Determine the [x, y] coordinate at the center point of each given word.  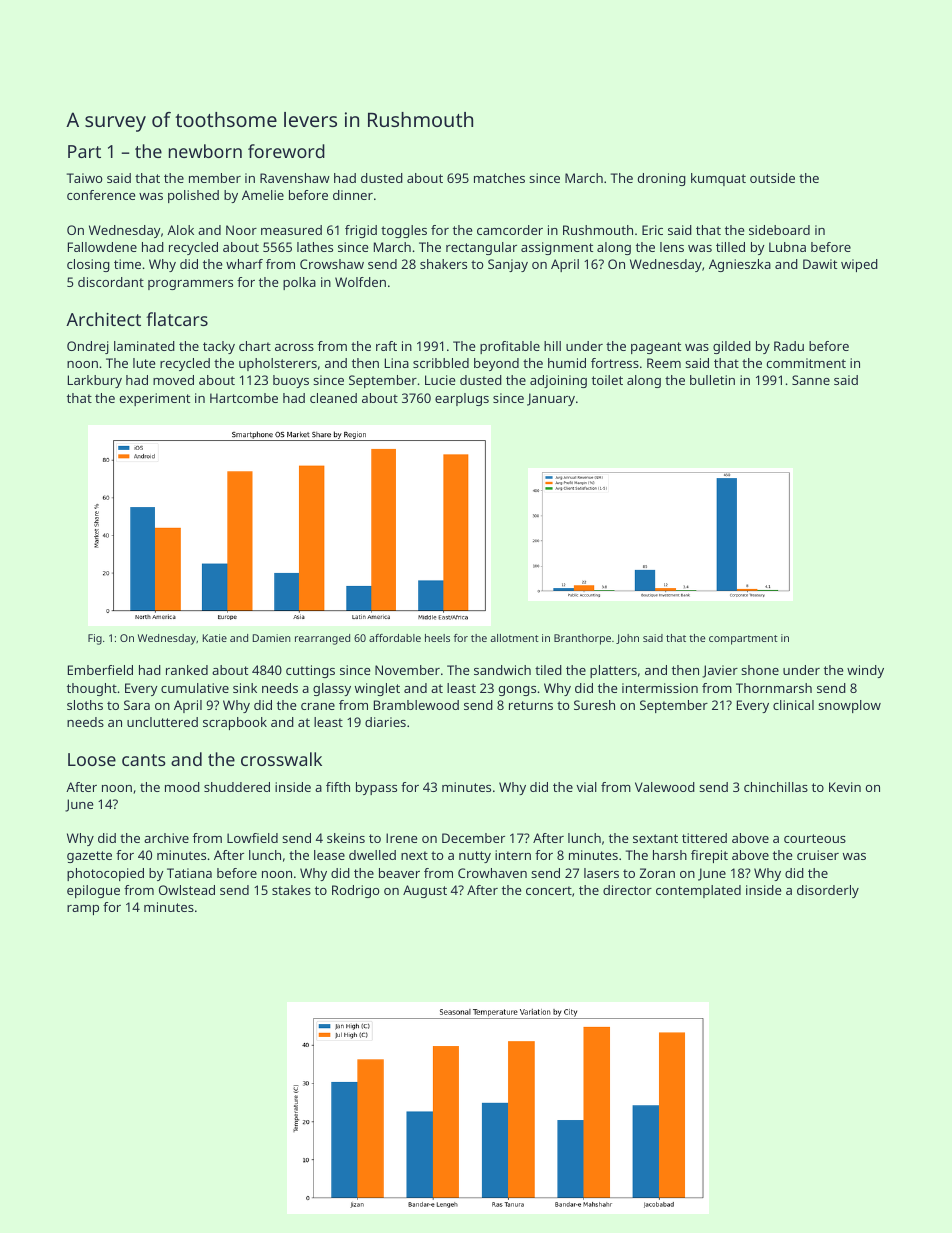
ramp [83, 910]
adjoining [558, 381]
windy [865, 671]
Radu [789, 346]
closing [88, 265]
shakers [443, 264]
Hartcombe [244, 398]
